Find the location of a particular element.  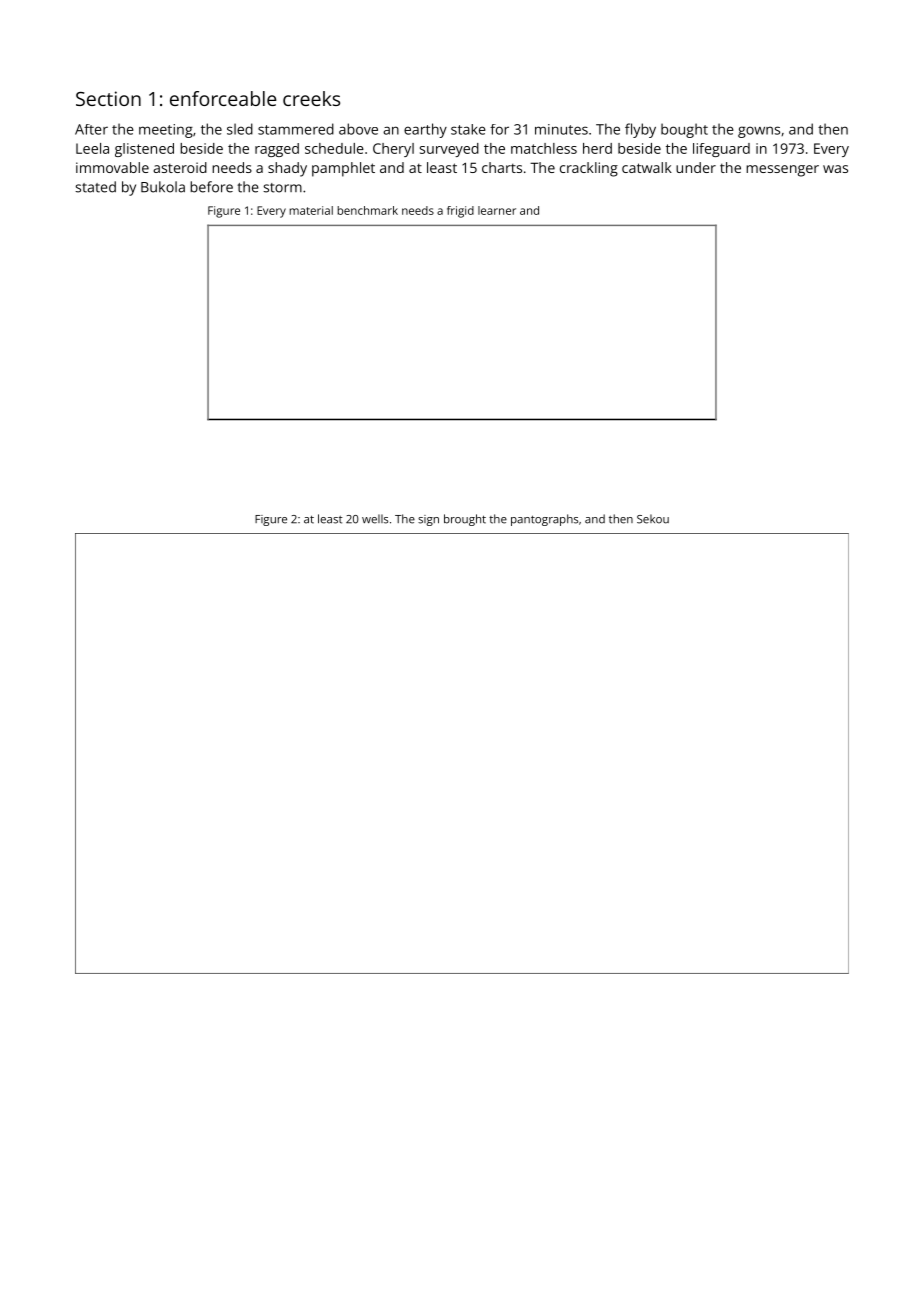

bought is located at coordinates (684, 130).
